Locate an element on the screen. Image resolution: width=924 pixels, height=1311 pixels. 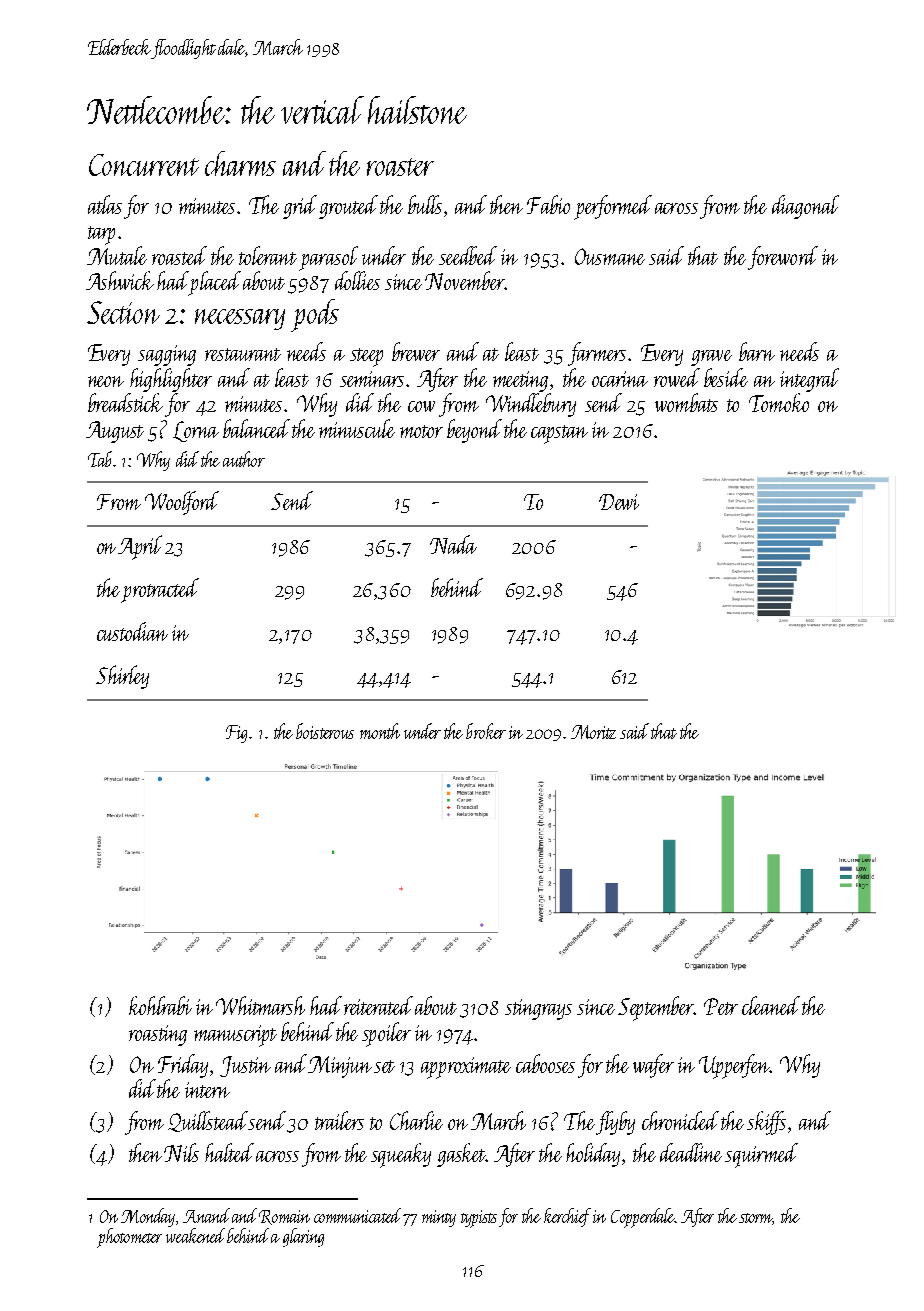
Concurrent is located at coordinates (144, 165).
